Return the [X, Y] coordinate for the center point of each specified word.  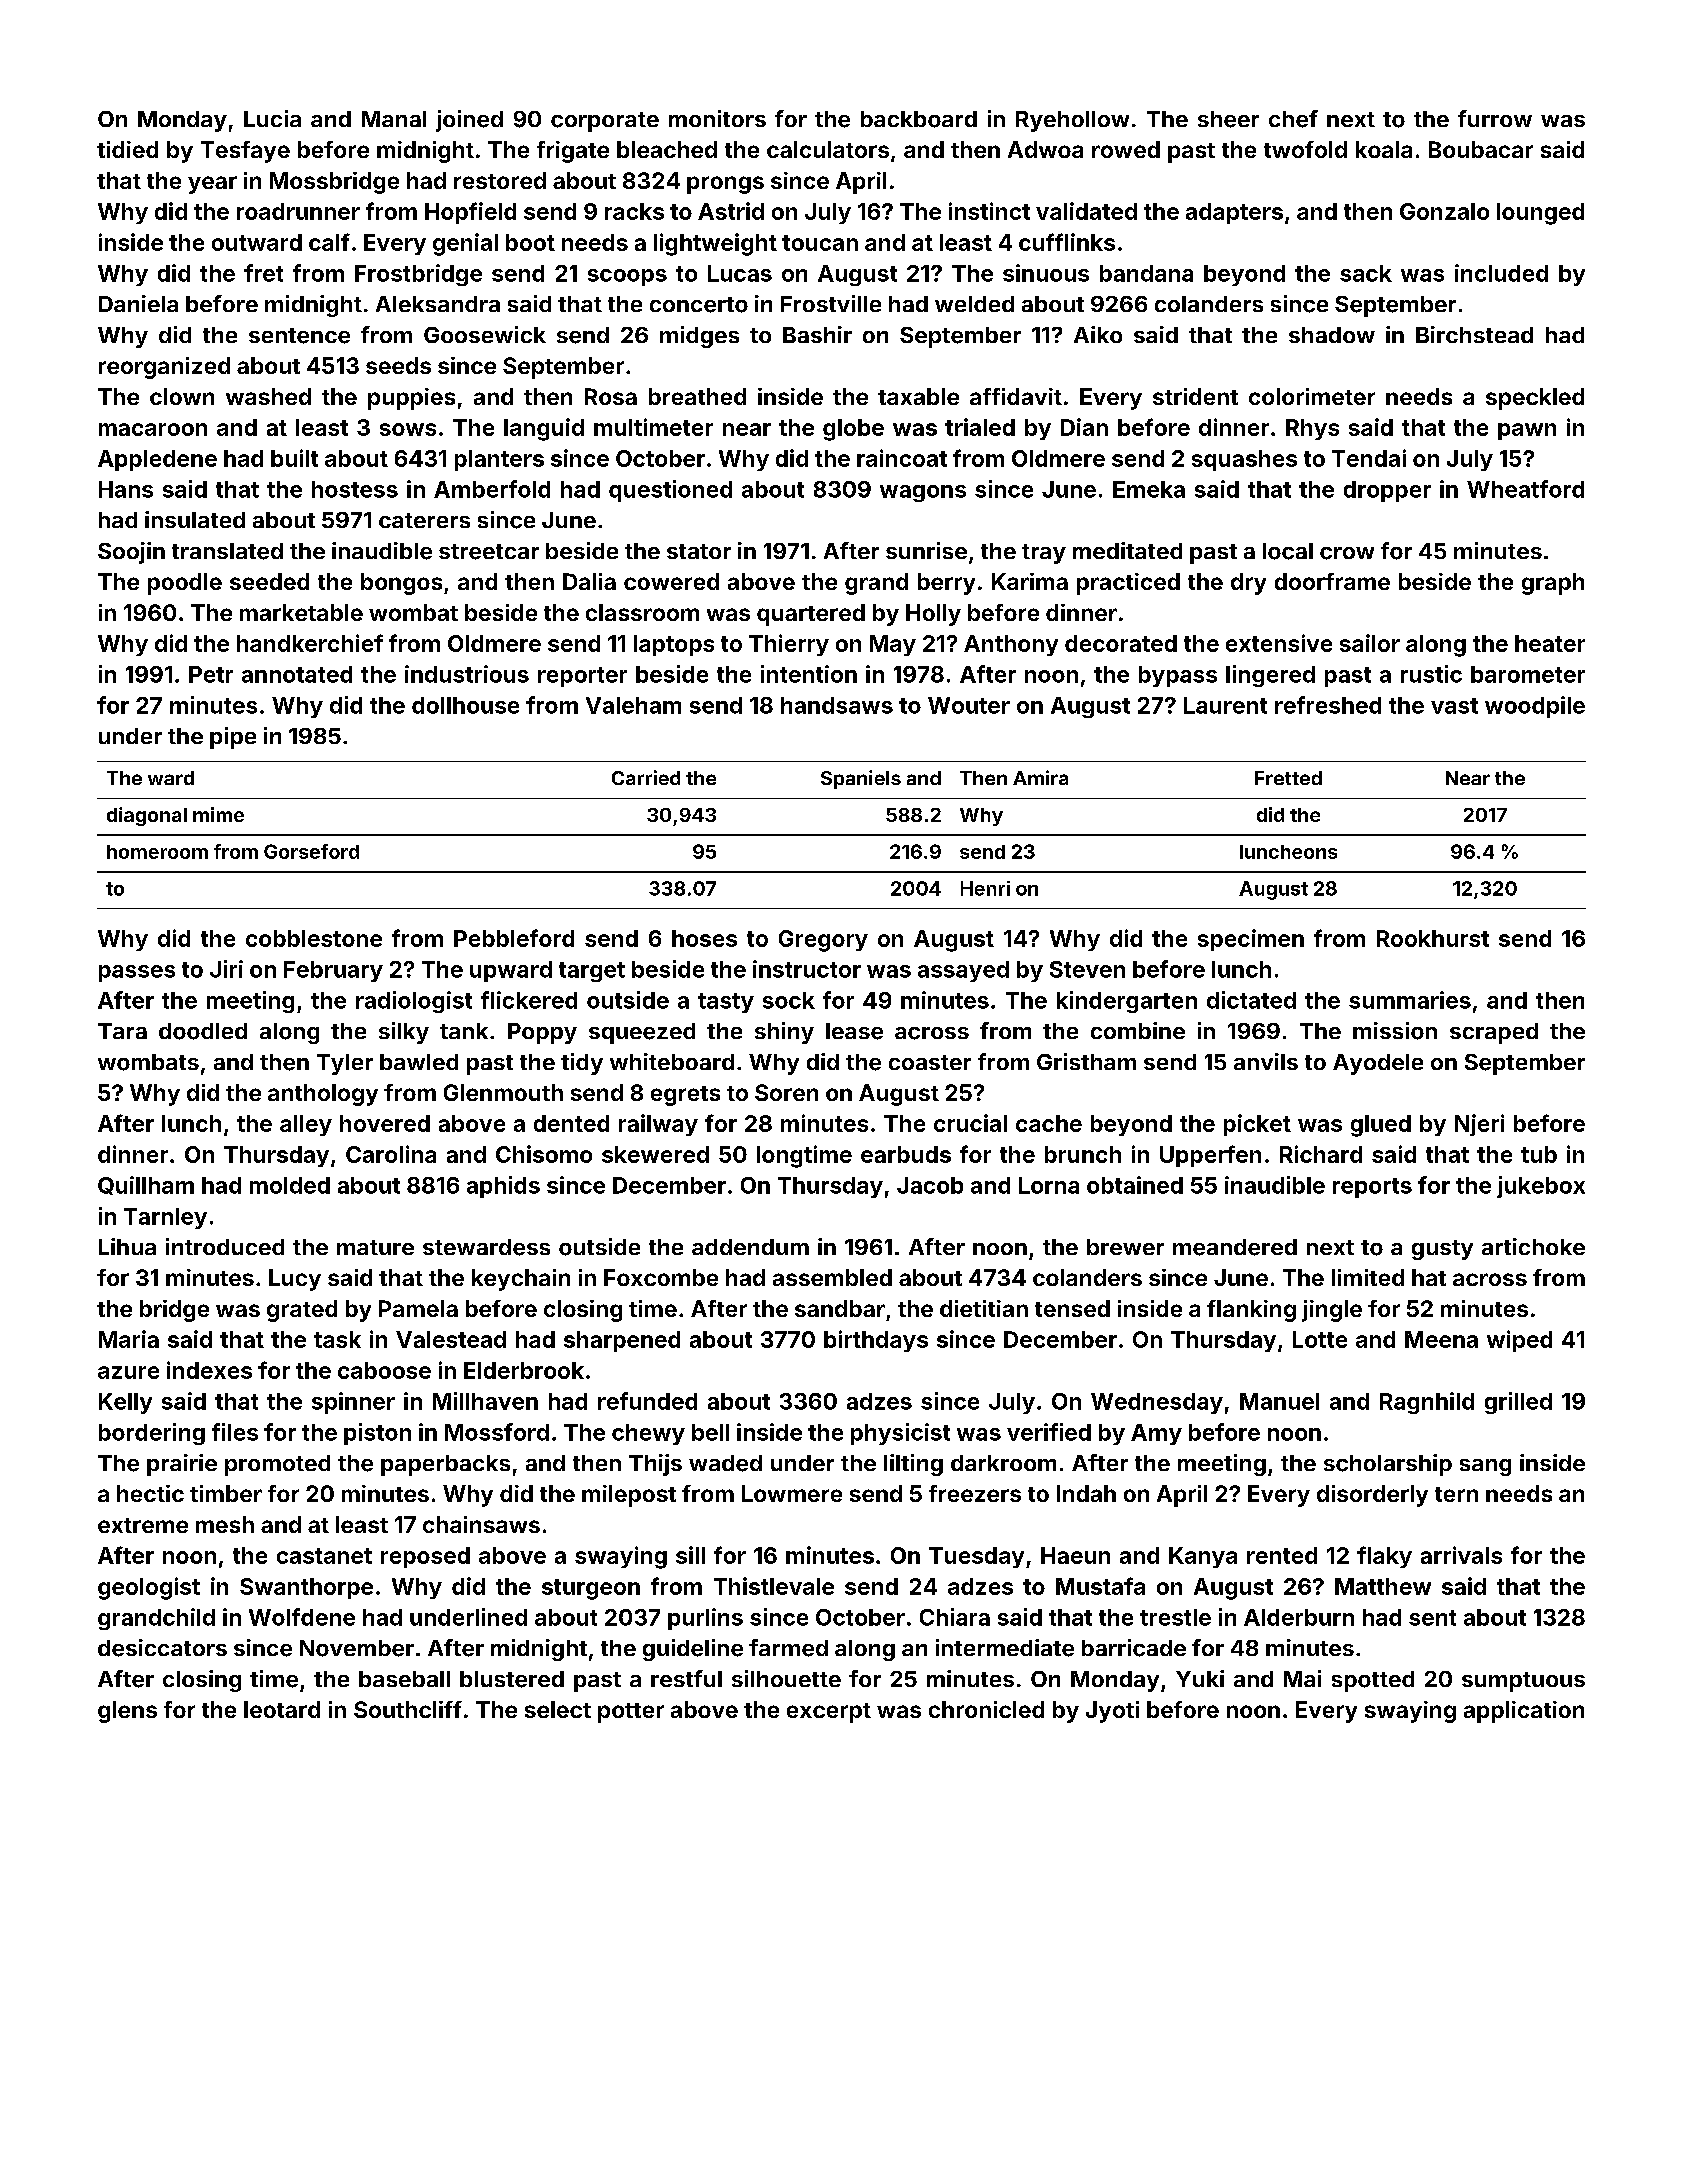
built [294, 458]
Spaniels [861, 779]
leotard [282, 1709]
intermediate [1005, 1648]
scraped [1494, 1033]
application [1524, 1712]
